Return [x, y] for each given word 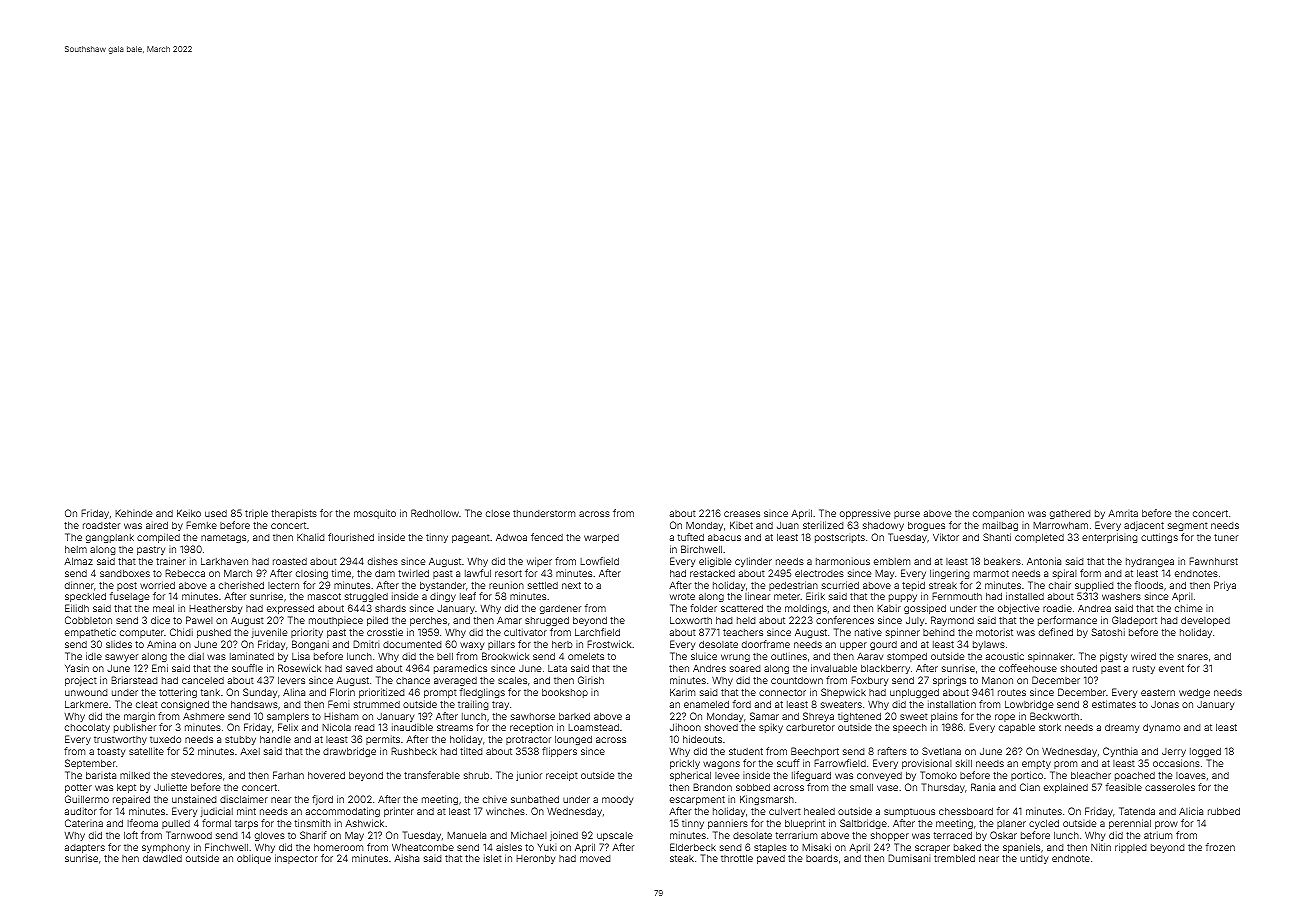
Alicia [1191, 811]
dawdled [162, 858]
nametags [223, 538]
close [498, 513]
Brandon [712, 787]
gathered [1070, 514]
